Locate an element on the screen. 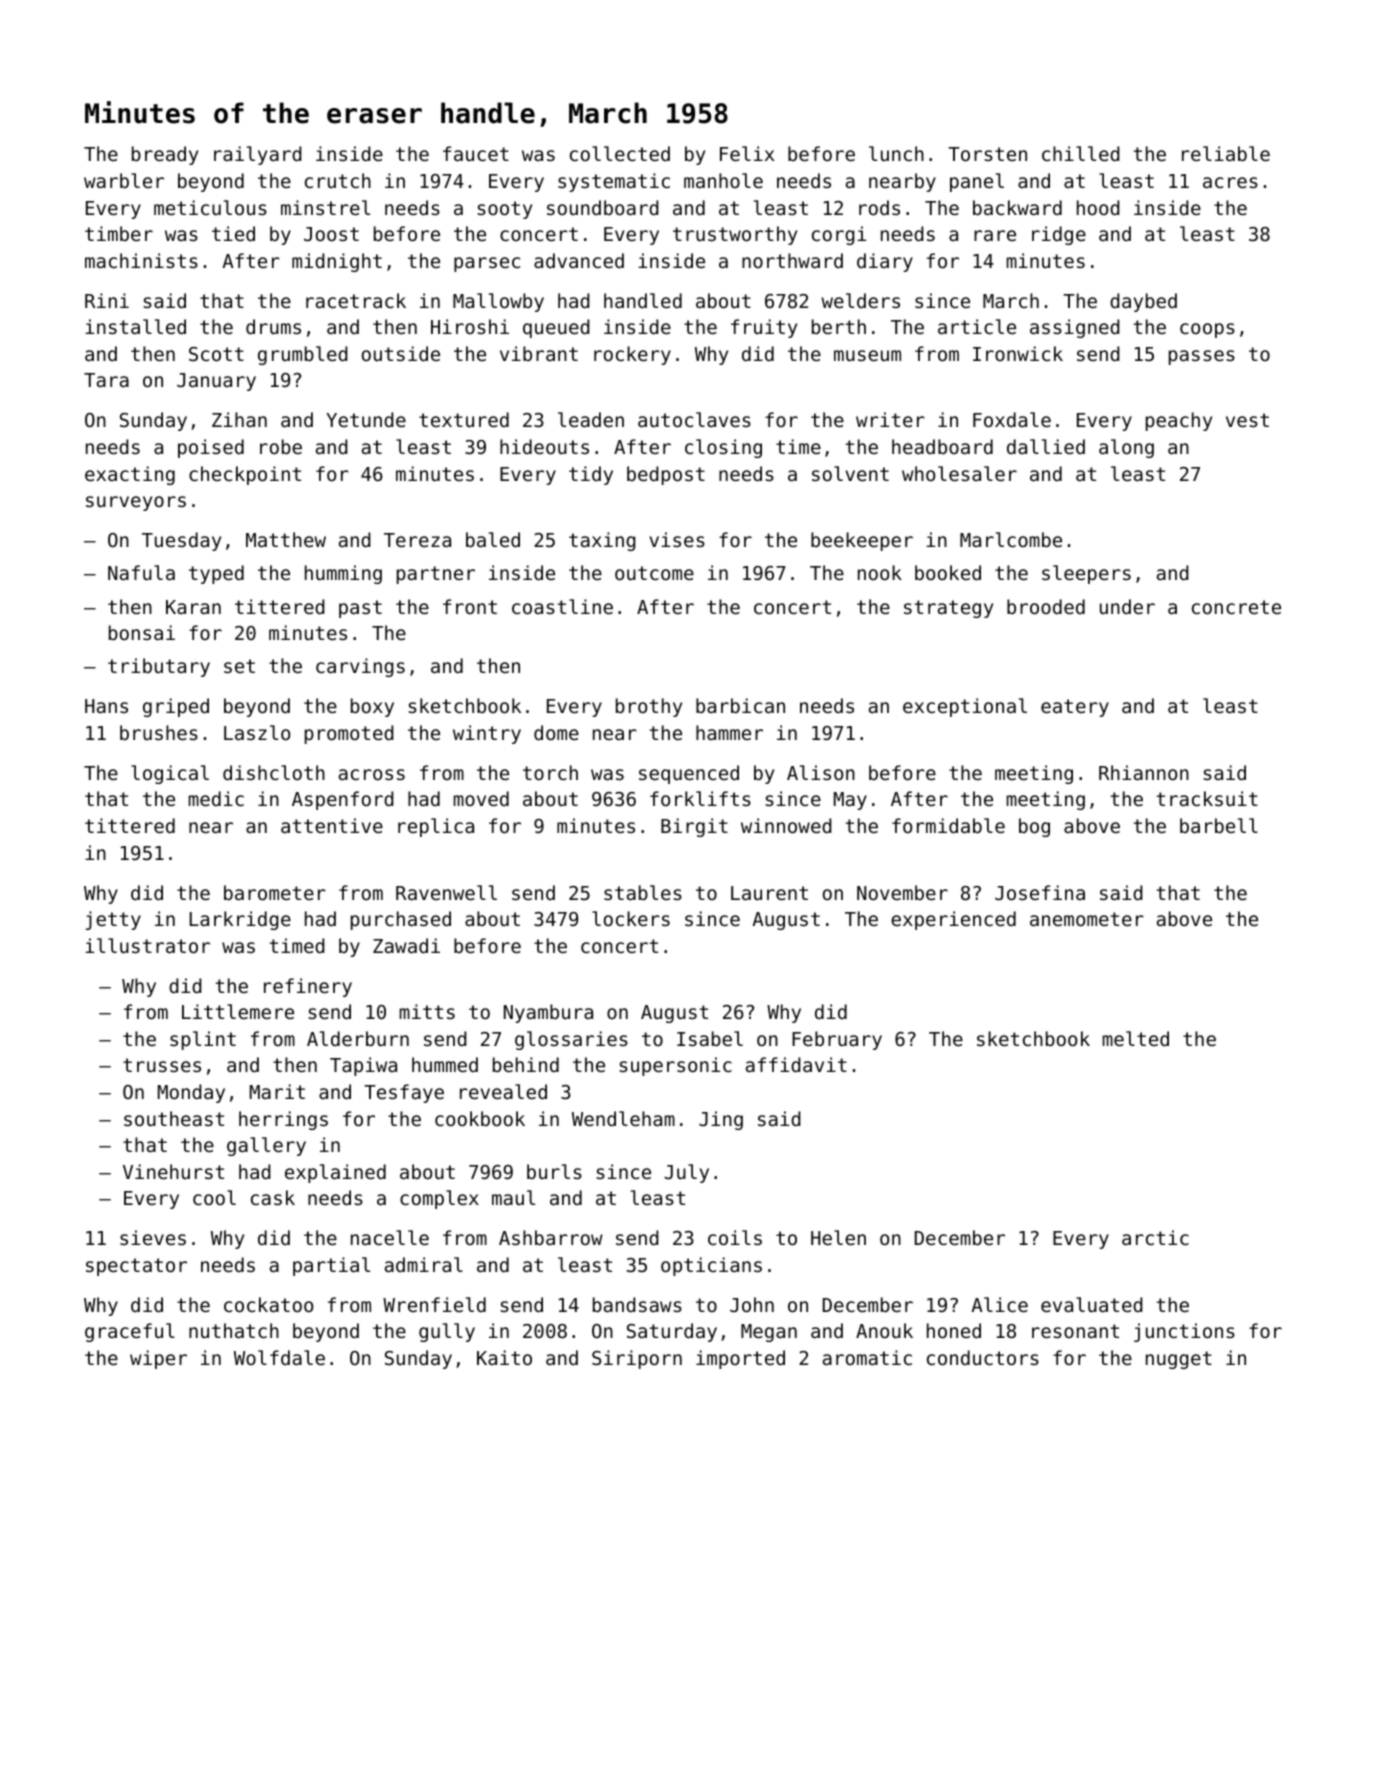  Tereza is located at coordinates (417, 540).
